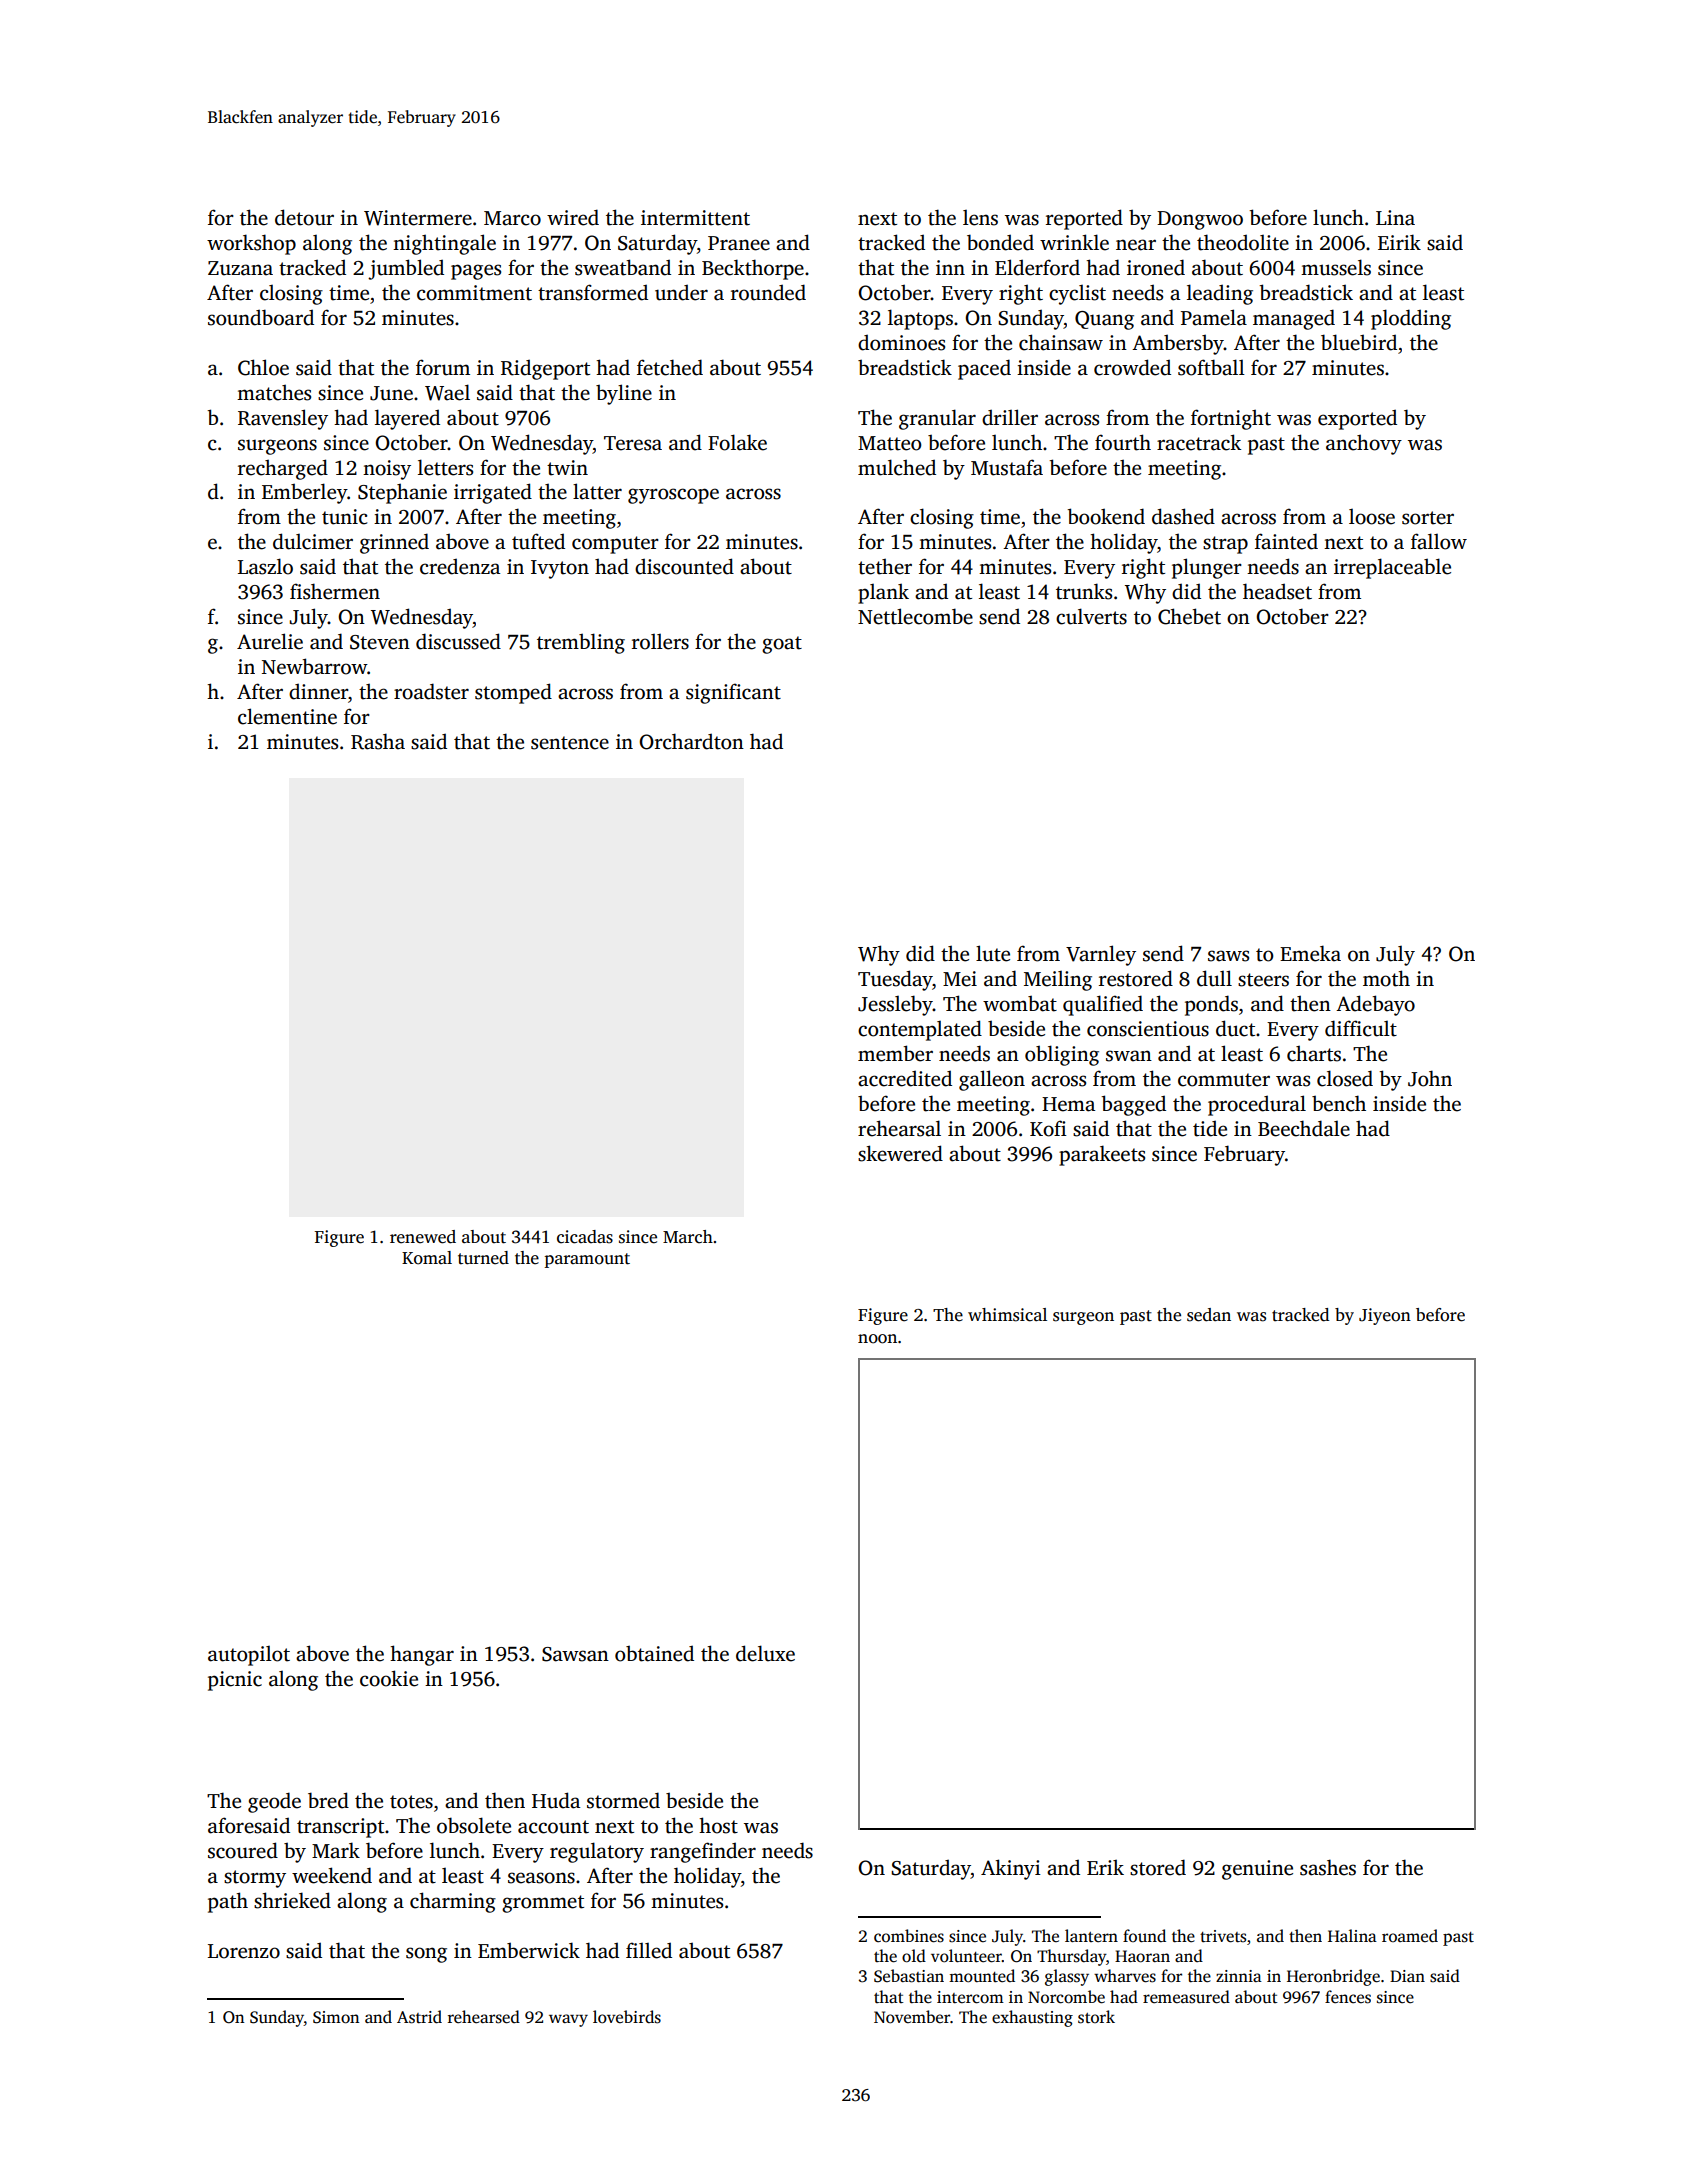  What do you see at coordinates (1007, 1315) in the screenshot?
I see `whimsical` at bounding box center [1007, 1315].
